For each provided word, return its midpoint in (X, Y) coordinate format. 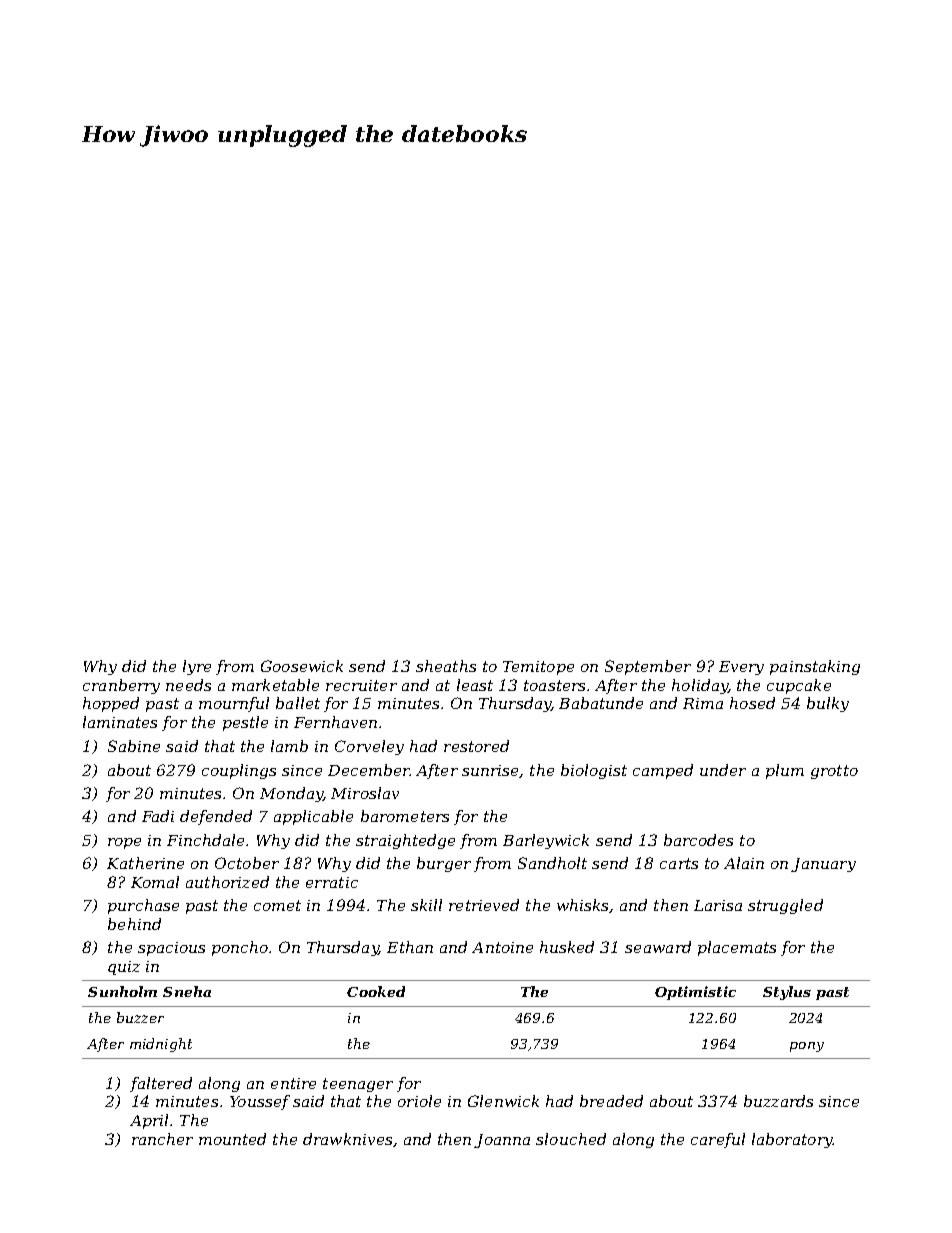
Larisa (718, 905)
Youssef (260, 1102)
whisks (582, 905)
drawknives (347, 1139)
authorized (227, 882)
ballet (298, 703)
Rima (703, 703)
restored (476, 746)
